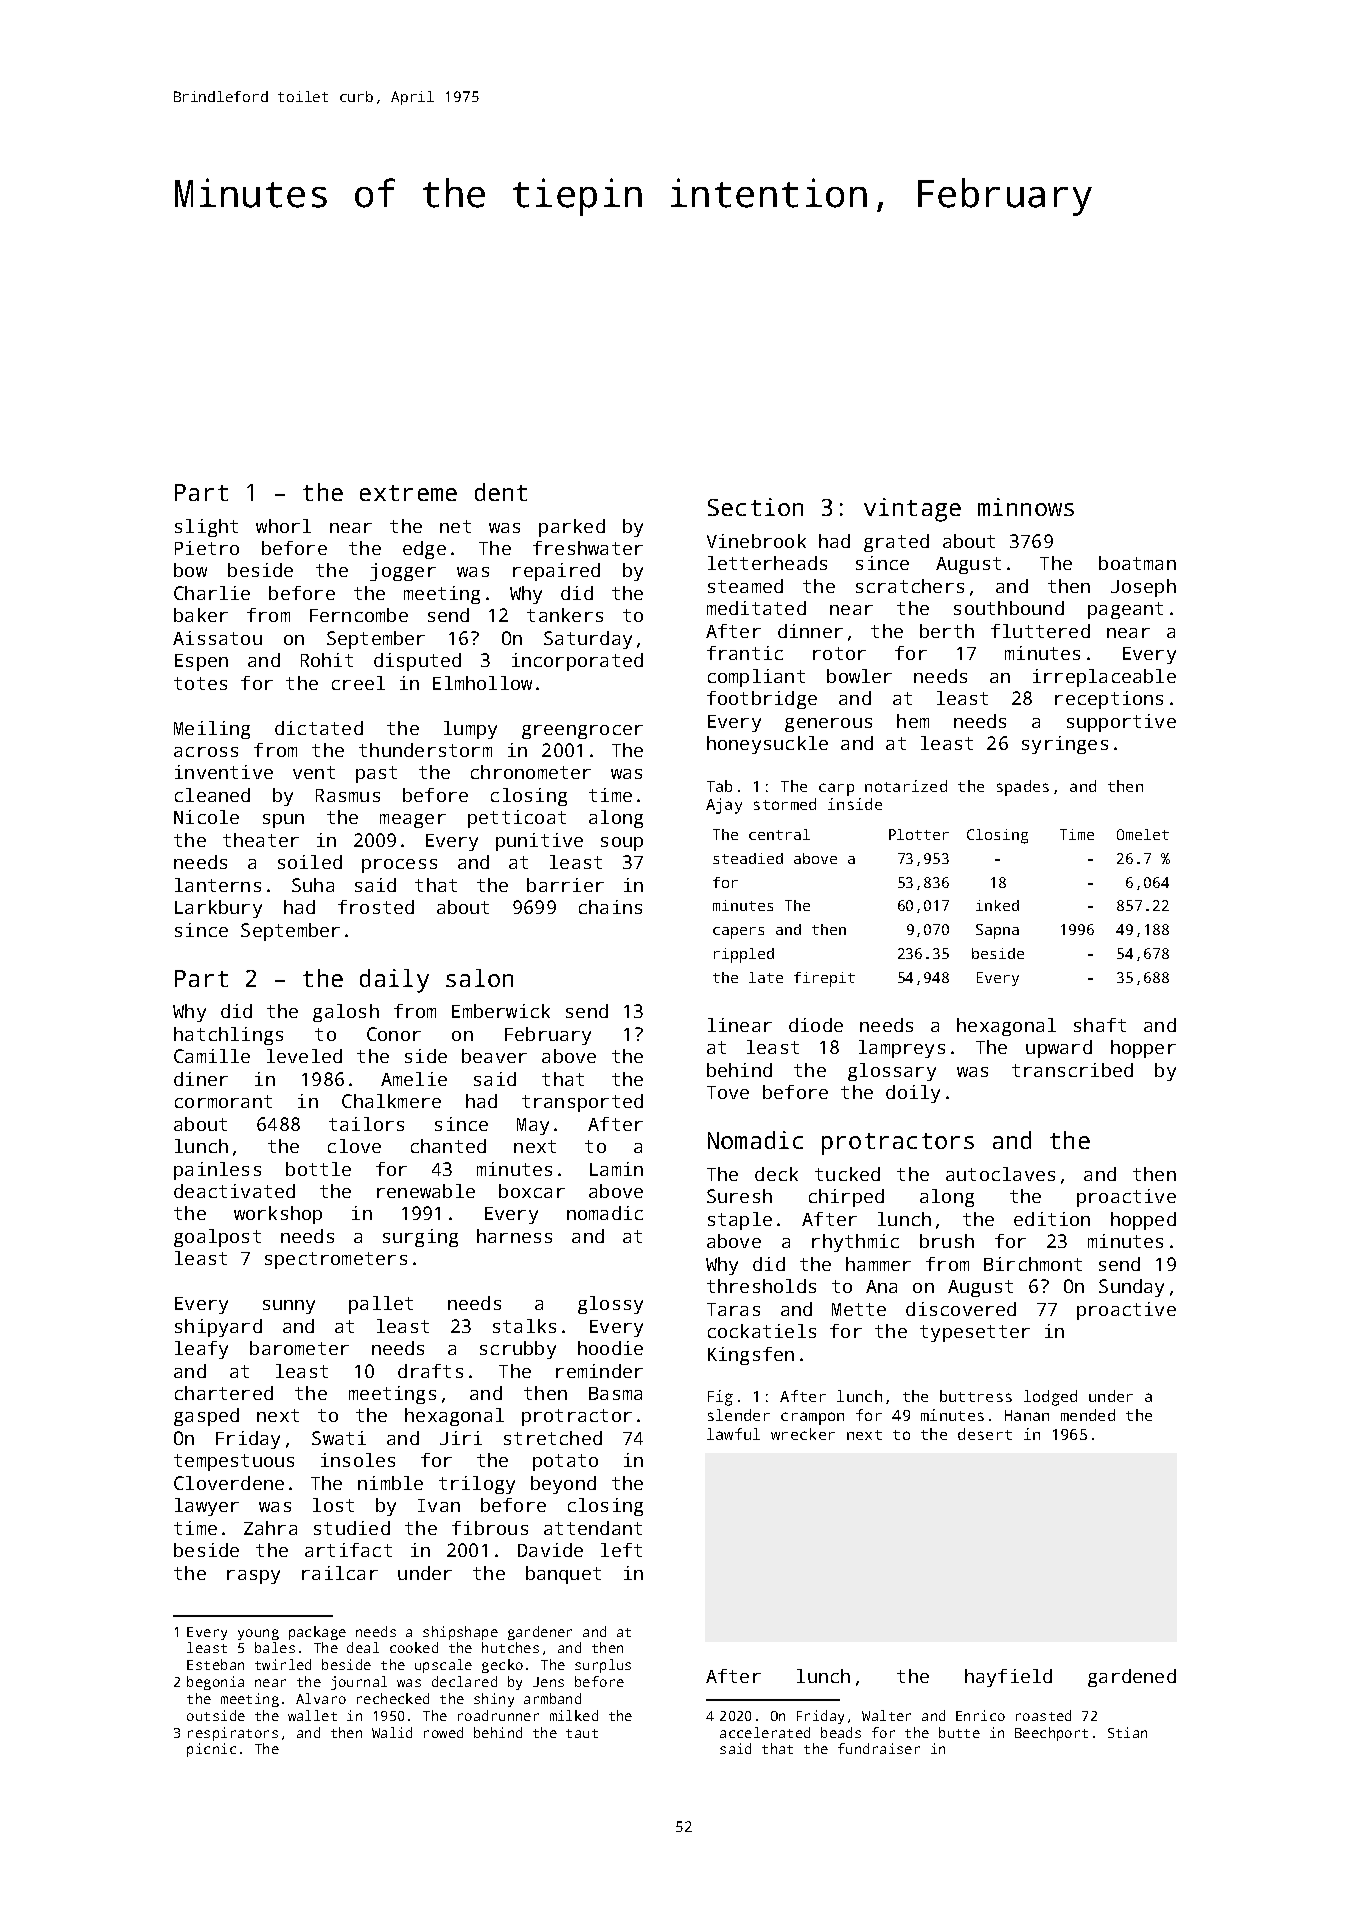 The image size is (1350, 1909). I want to click on rippled, so click(744, 955).
